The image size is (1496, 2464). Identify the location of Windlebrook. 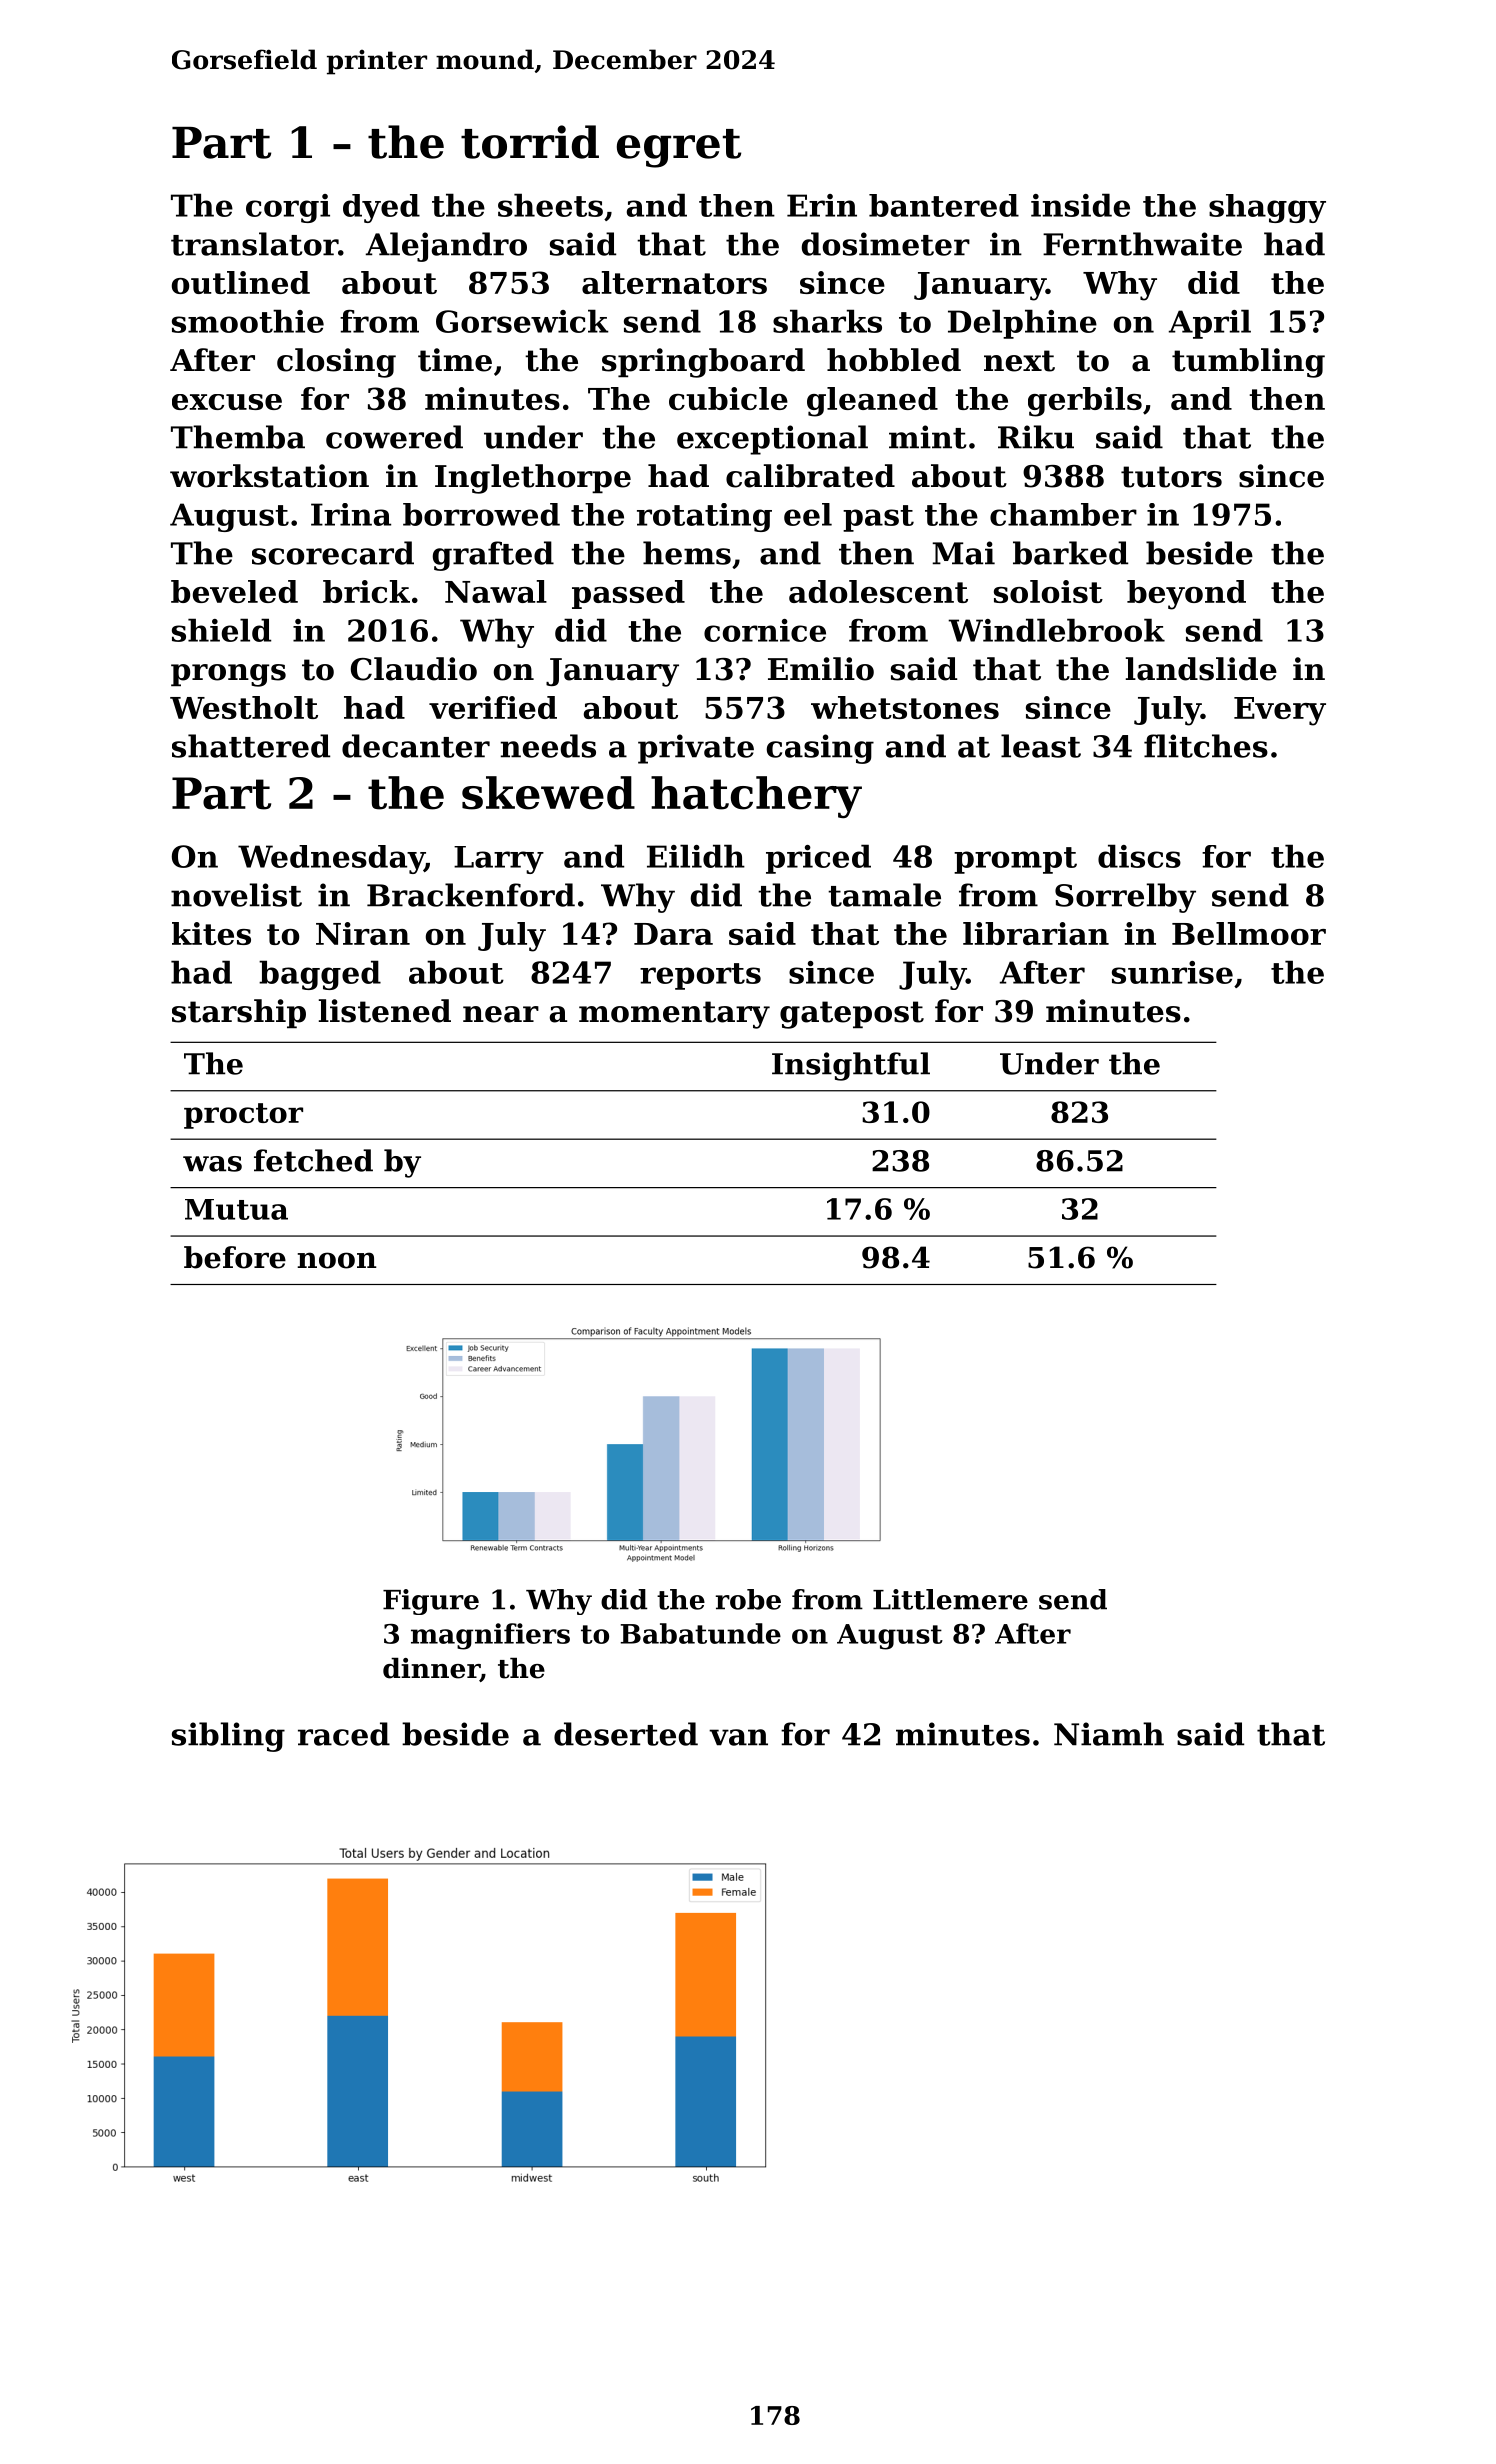
(1056, 630).
